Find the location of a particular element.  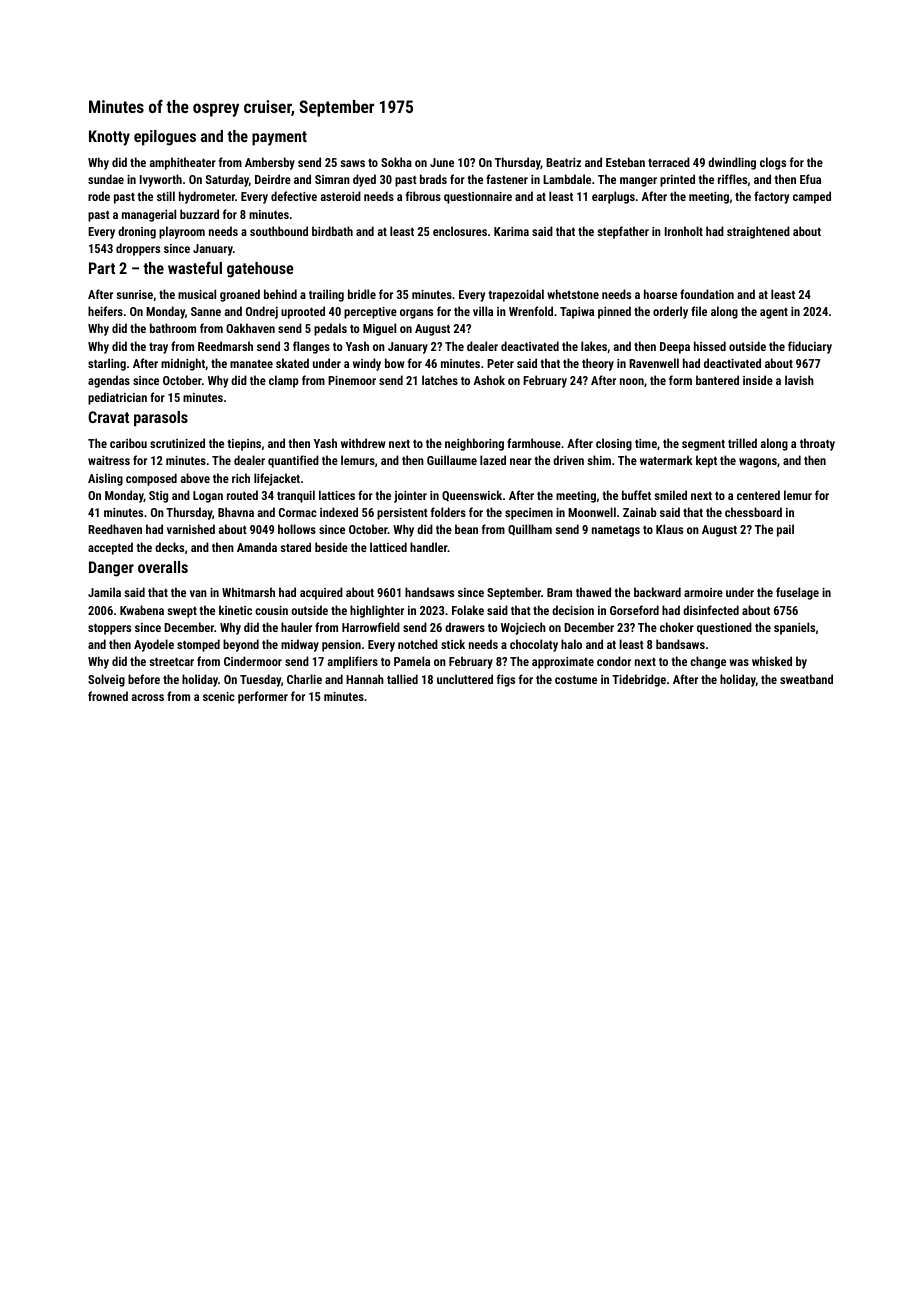

perceptive is located at coordinates (370, 313).
